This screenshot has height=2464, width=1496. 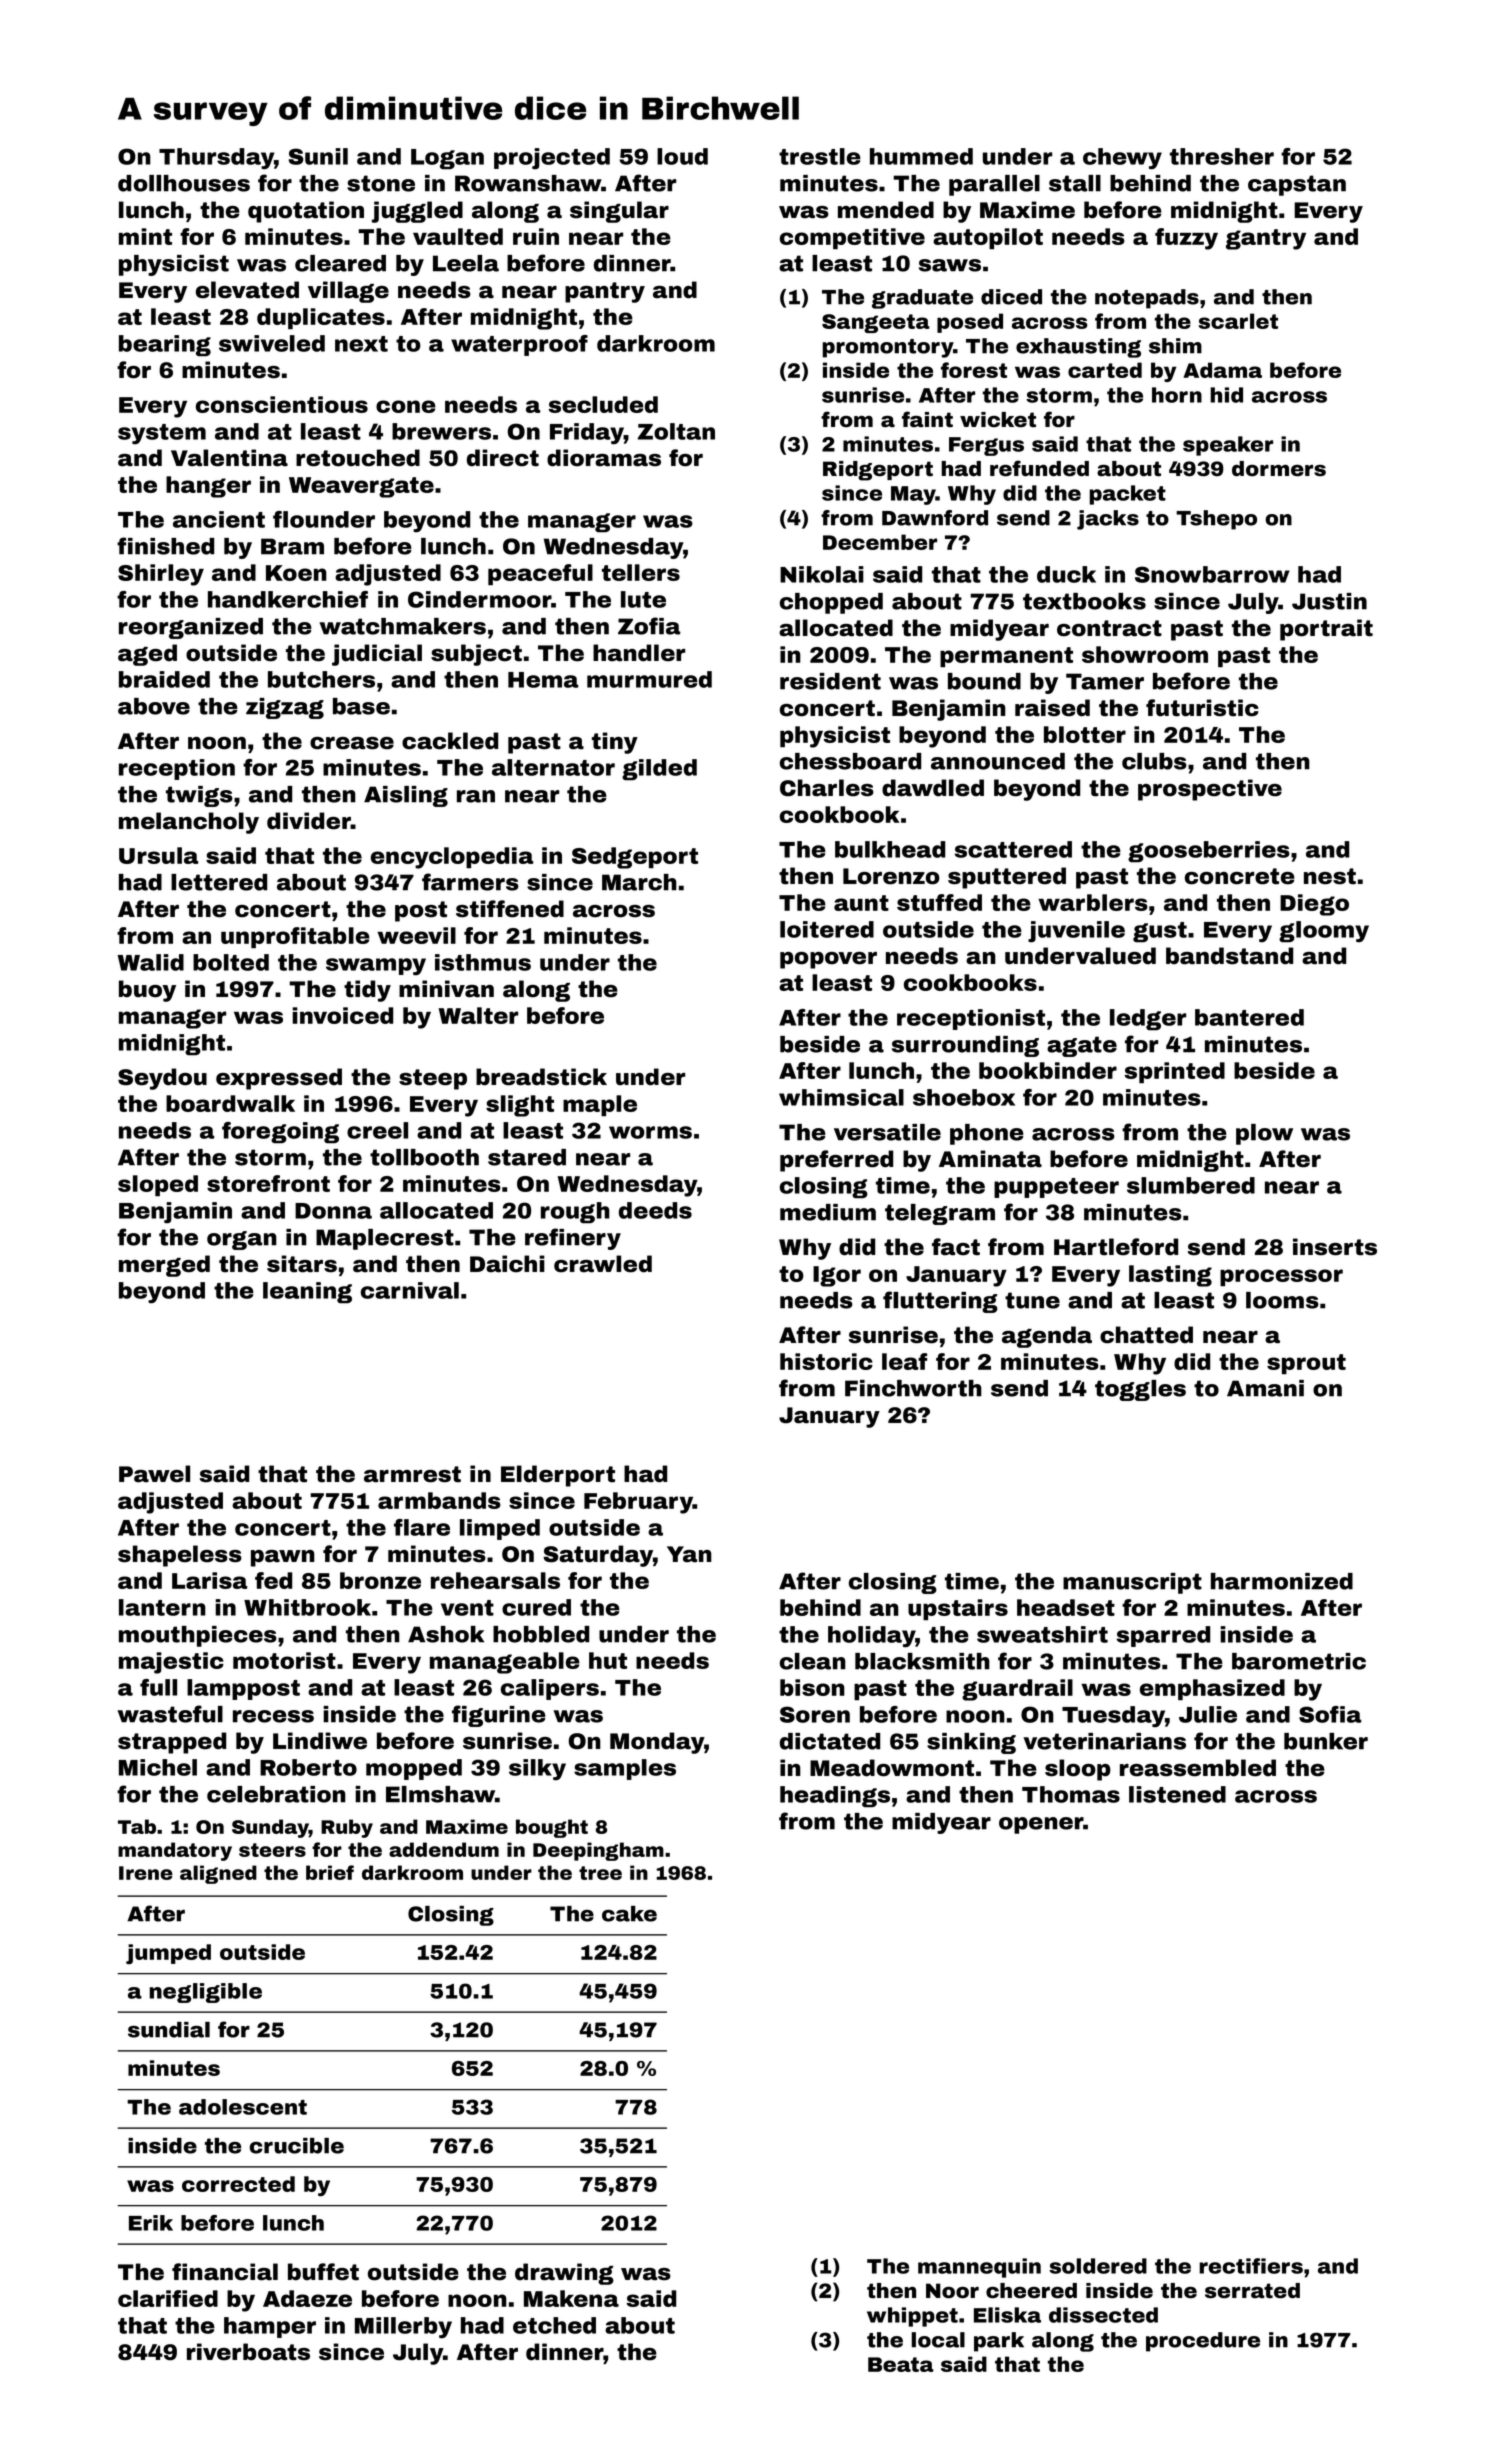 What do you see at coordinates (554, 2325) in the screenshot?
I see `etched` at bounding box center [554, 2325].
